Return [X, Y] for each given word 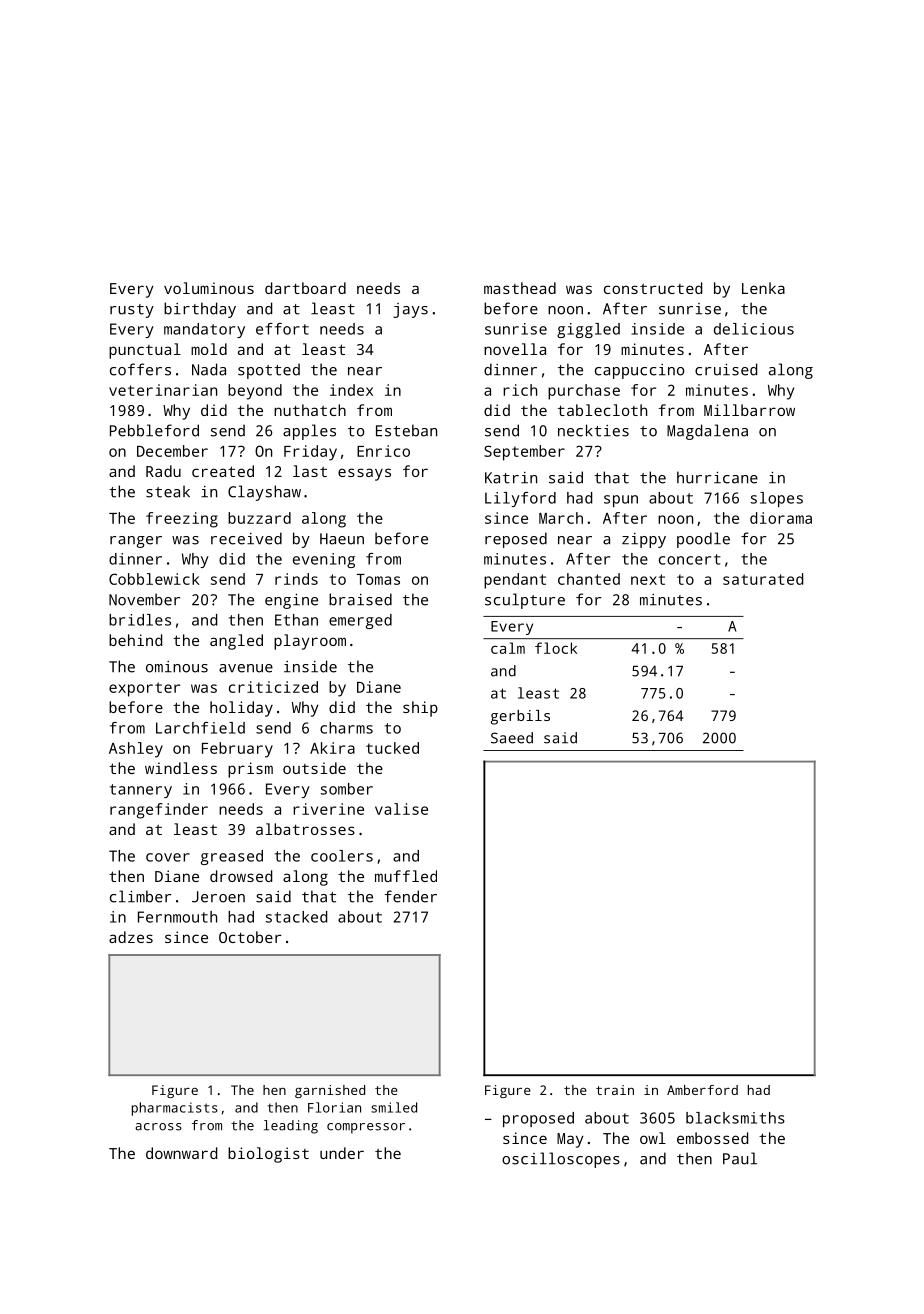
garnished [330, 1091]
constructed [653, 288]
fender [410, 896]
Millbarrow [749, 410]
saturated [763, 579]
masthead [520, 288]
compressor [366, 1128]
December [172, 451]
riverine [328, 809]
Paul [740, 1158]
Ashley [136, 750]
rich [520, 390]
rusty [132, 311]
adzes [131, 937]
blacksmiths [735, 1118]
